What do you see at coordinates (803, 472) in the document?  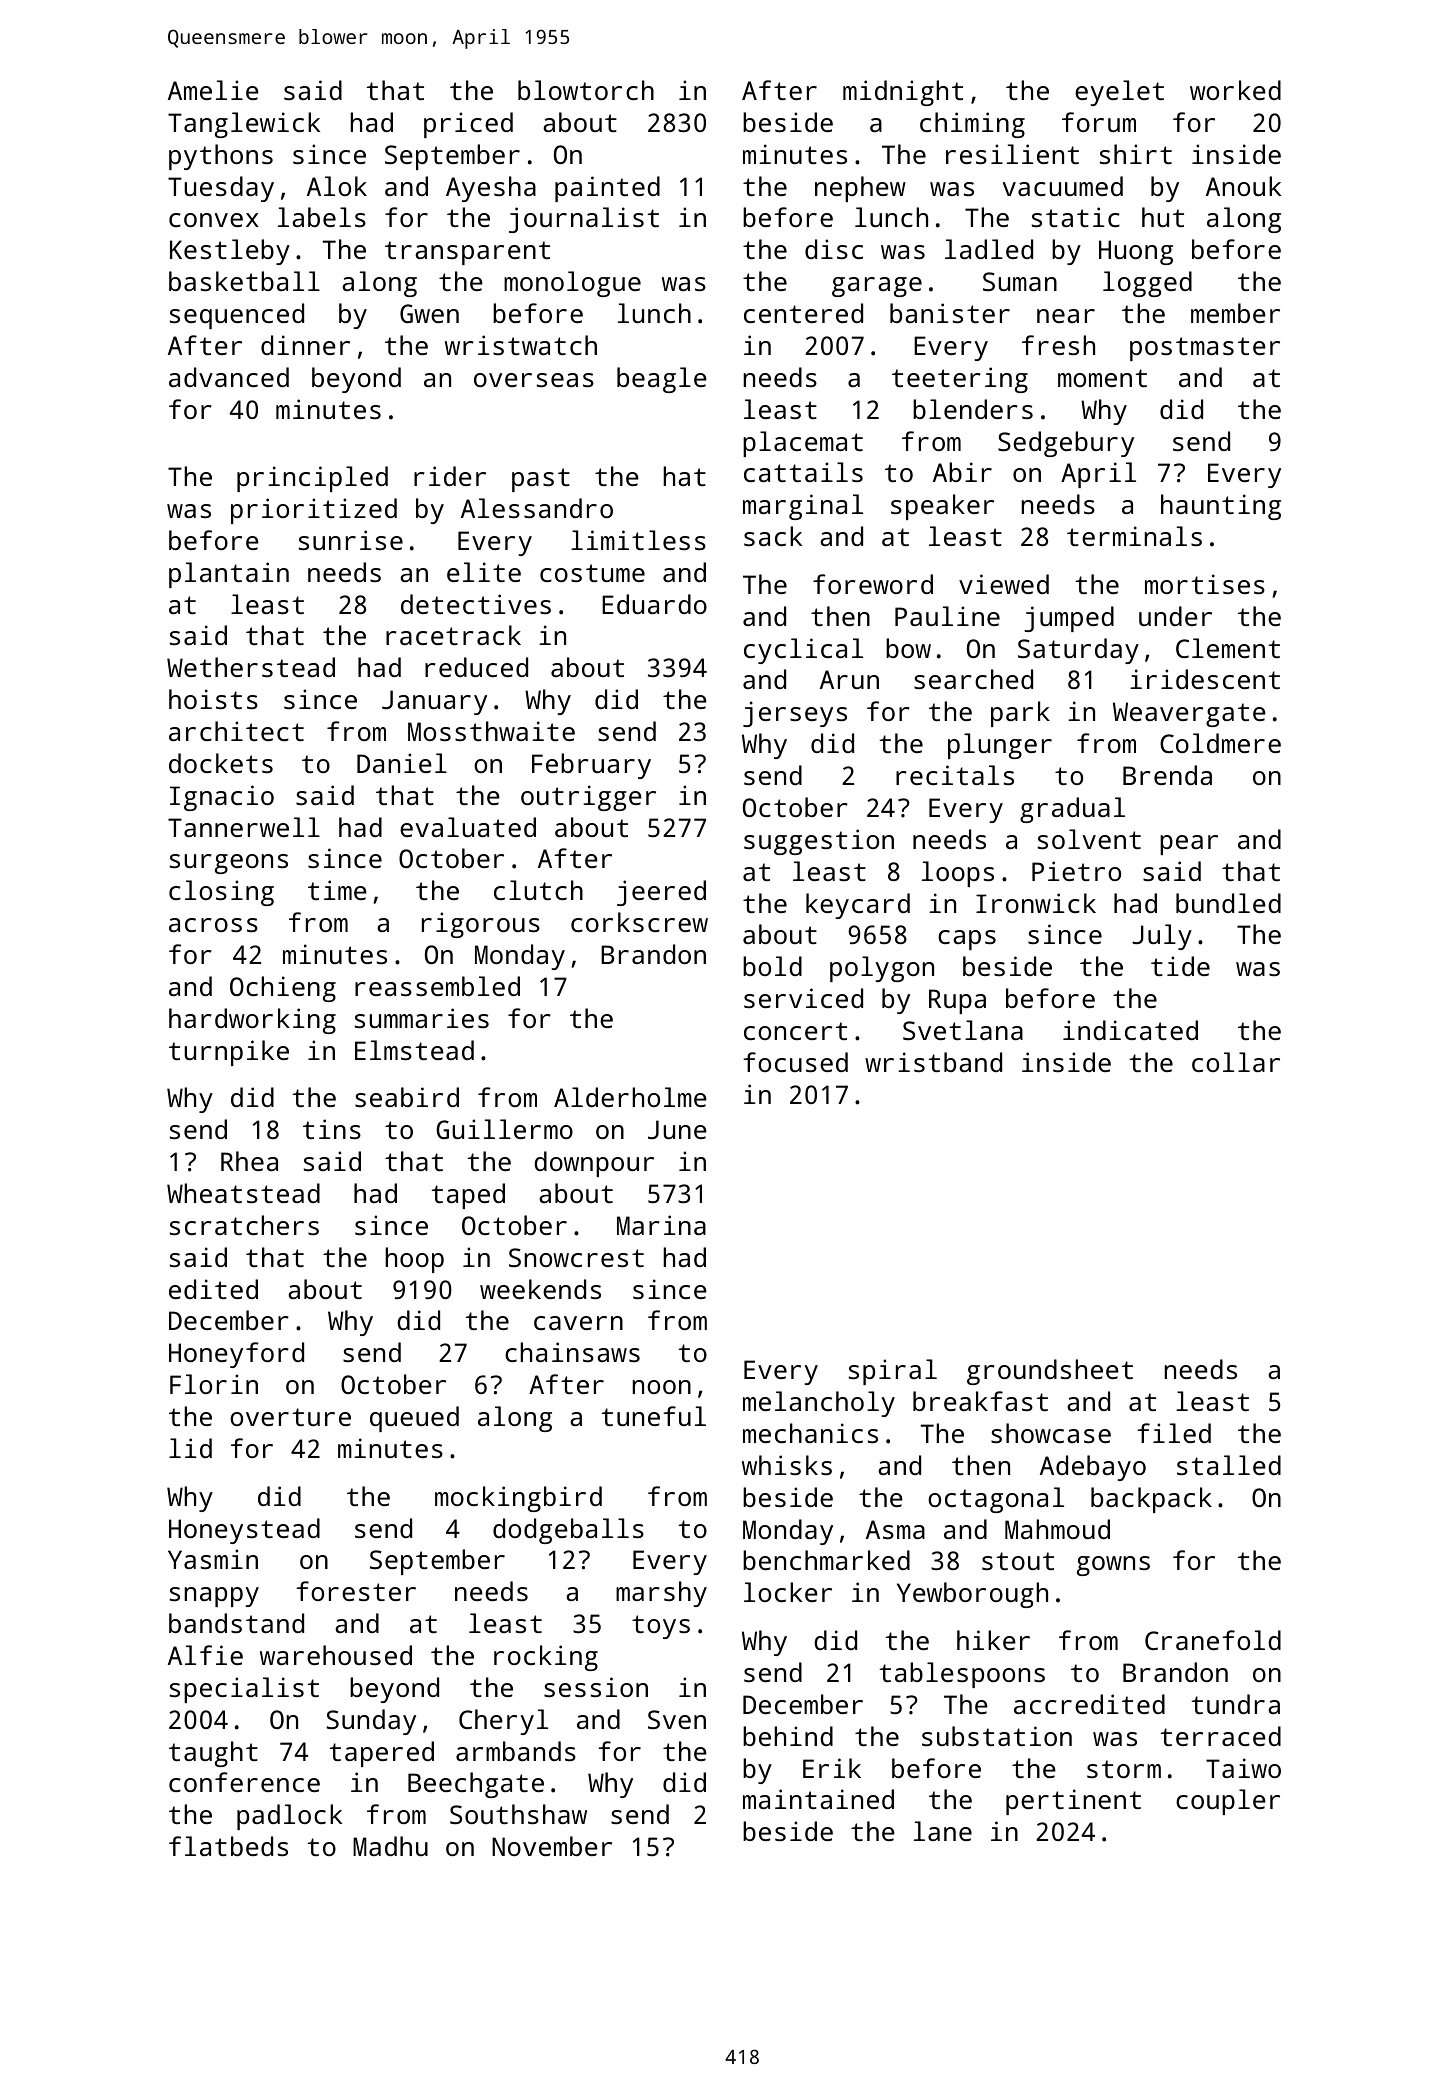 I see `cattails` at bounding box center [803, 472].
